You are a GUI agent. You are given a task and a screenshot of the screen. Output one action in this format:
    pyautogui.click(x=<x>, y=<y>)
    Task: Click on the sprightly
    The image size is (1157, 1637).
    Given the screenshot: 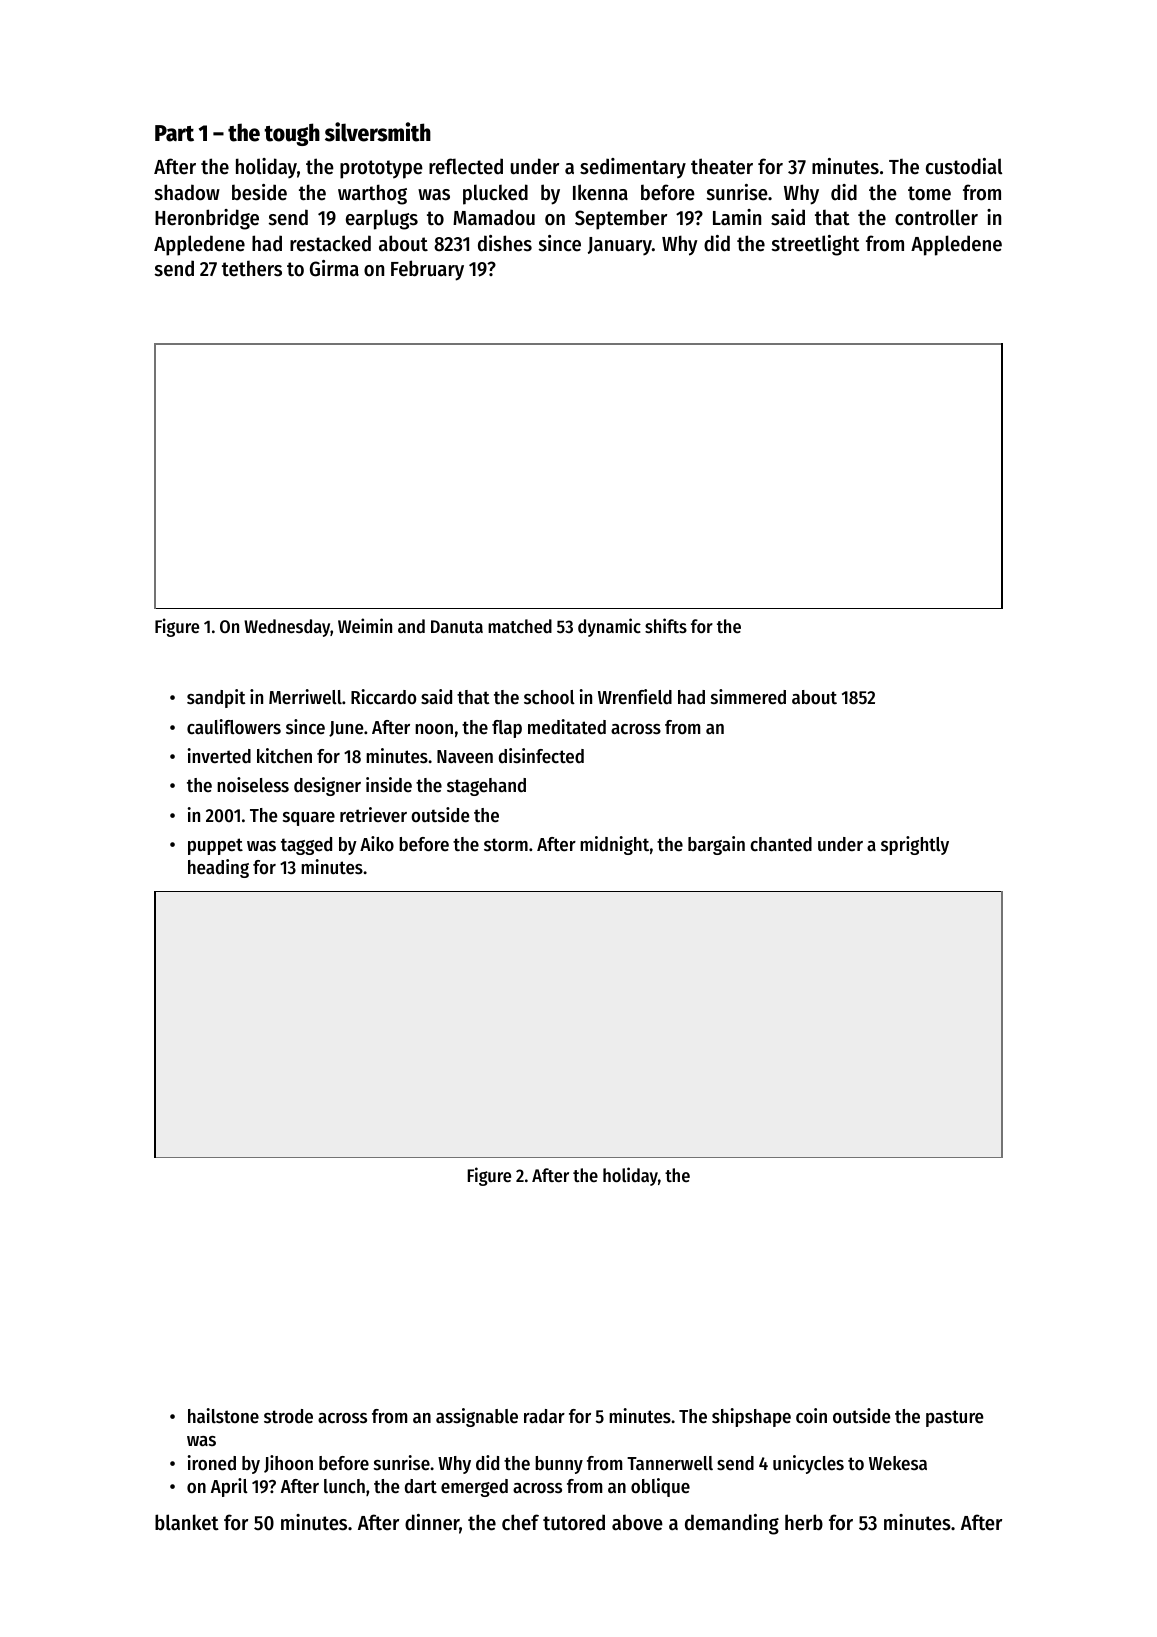 What is the action you would take?
    pyautogui.click(x=915, y=845)
